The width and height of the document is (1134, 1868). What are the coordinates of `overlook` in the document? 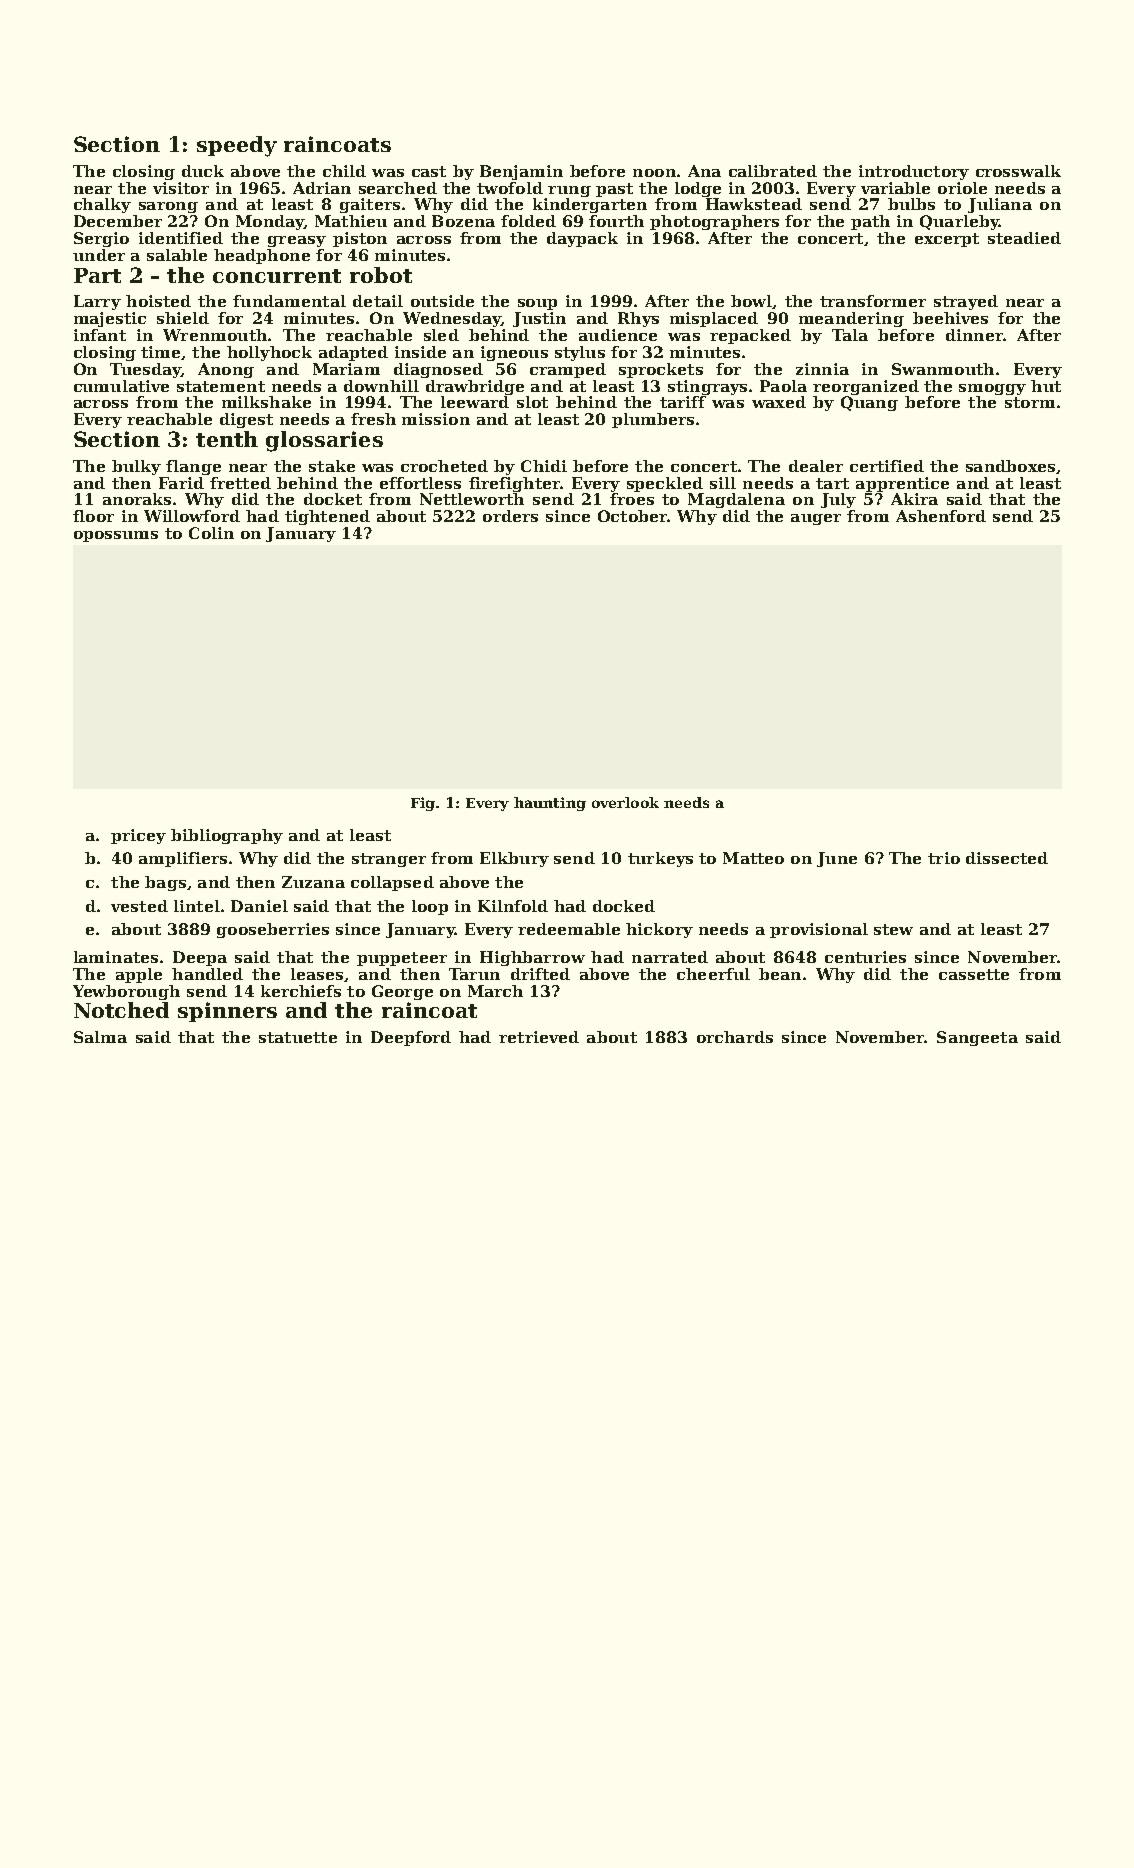 It's located at (625, 802).
